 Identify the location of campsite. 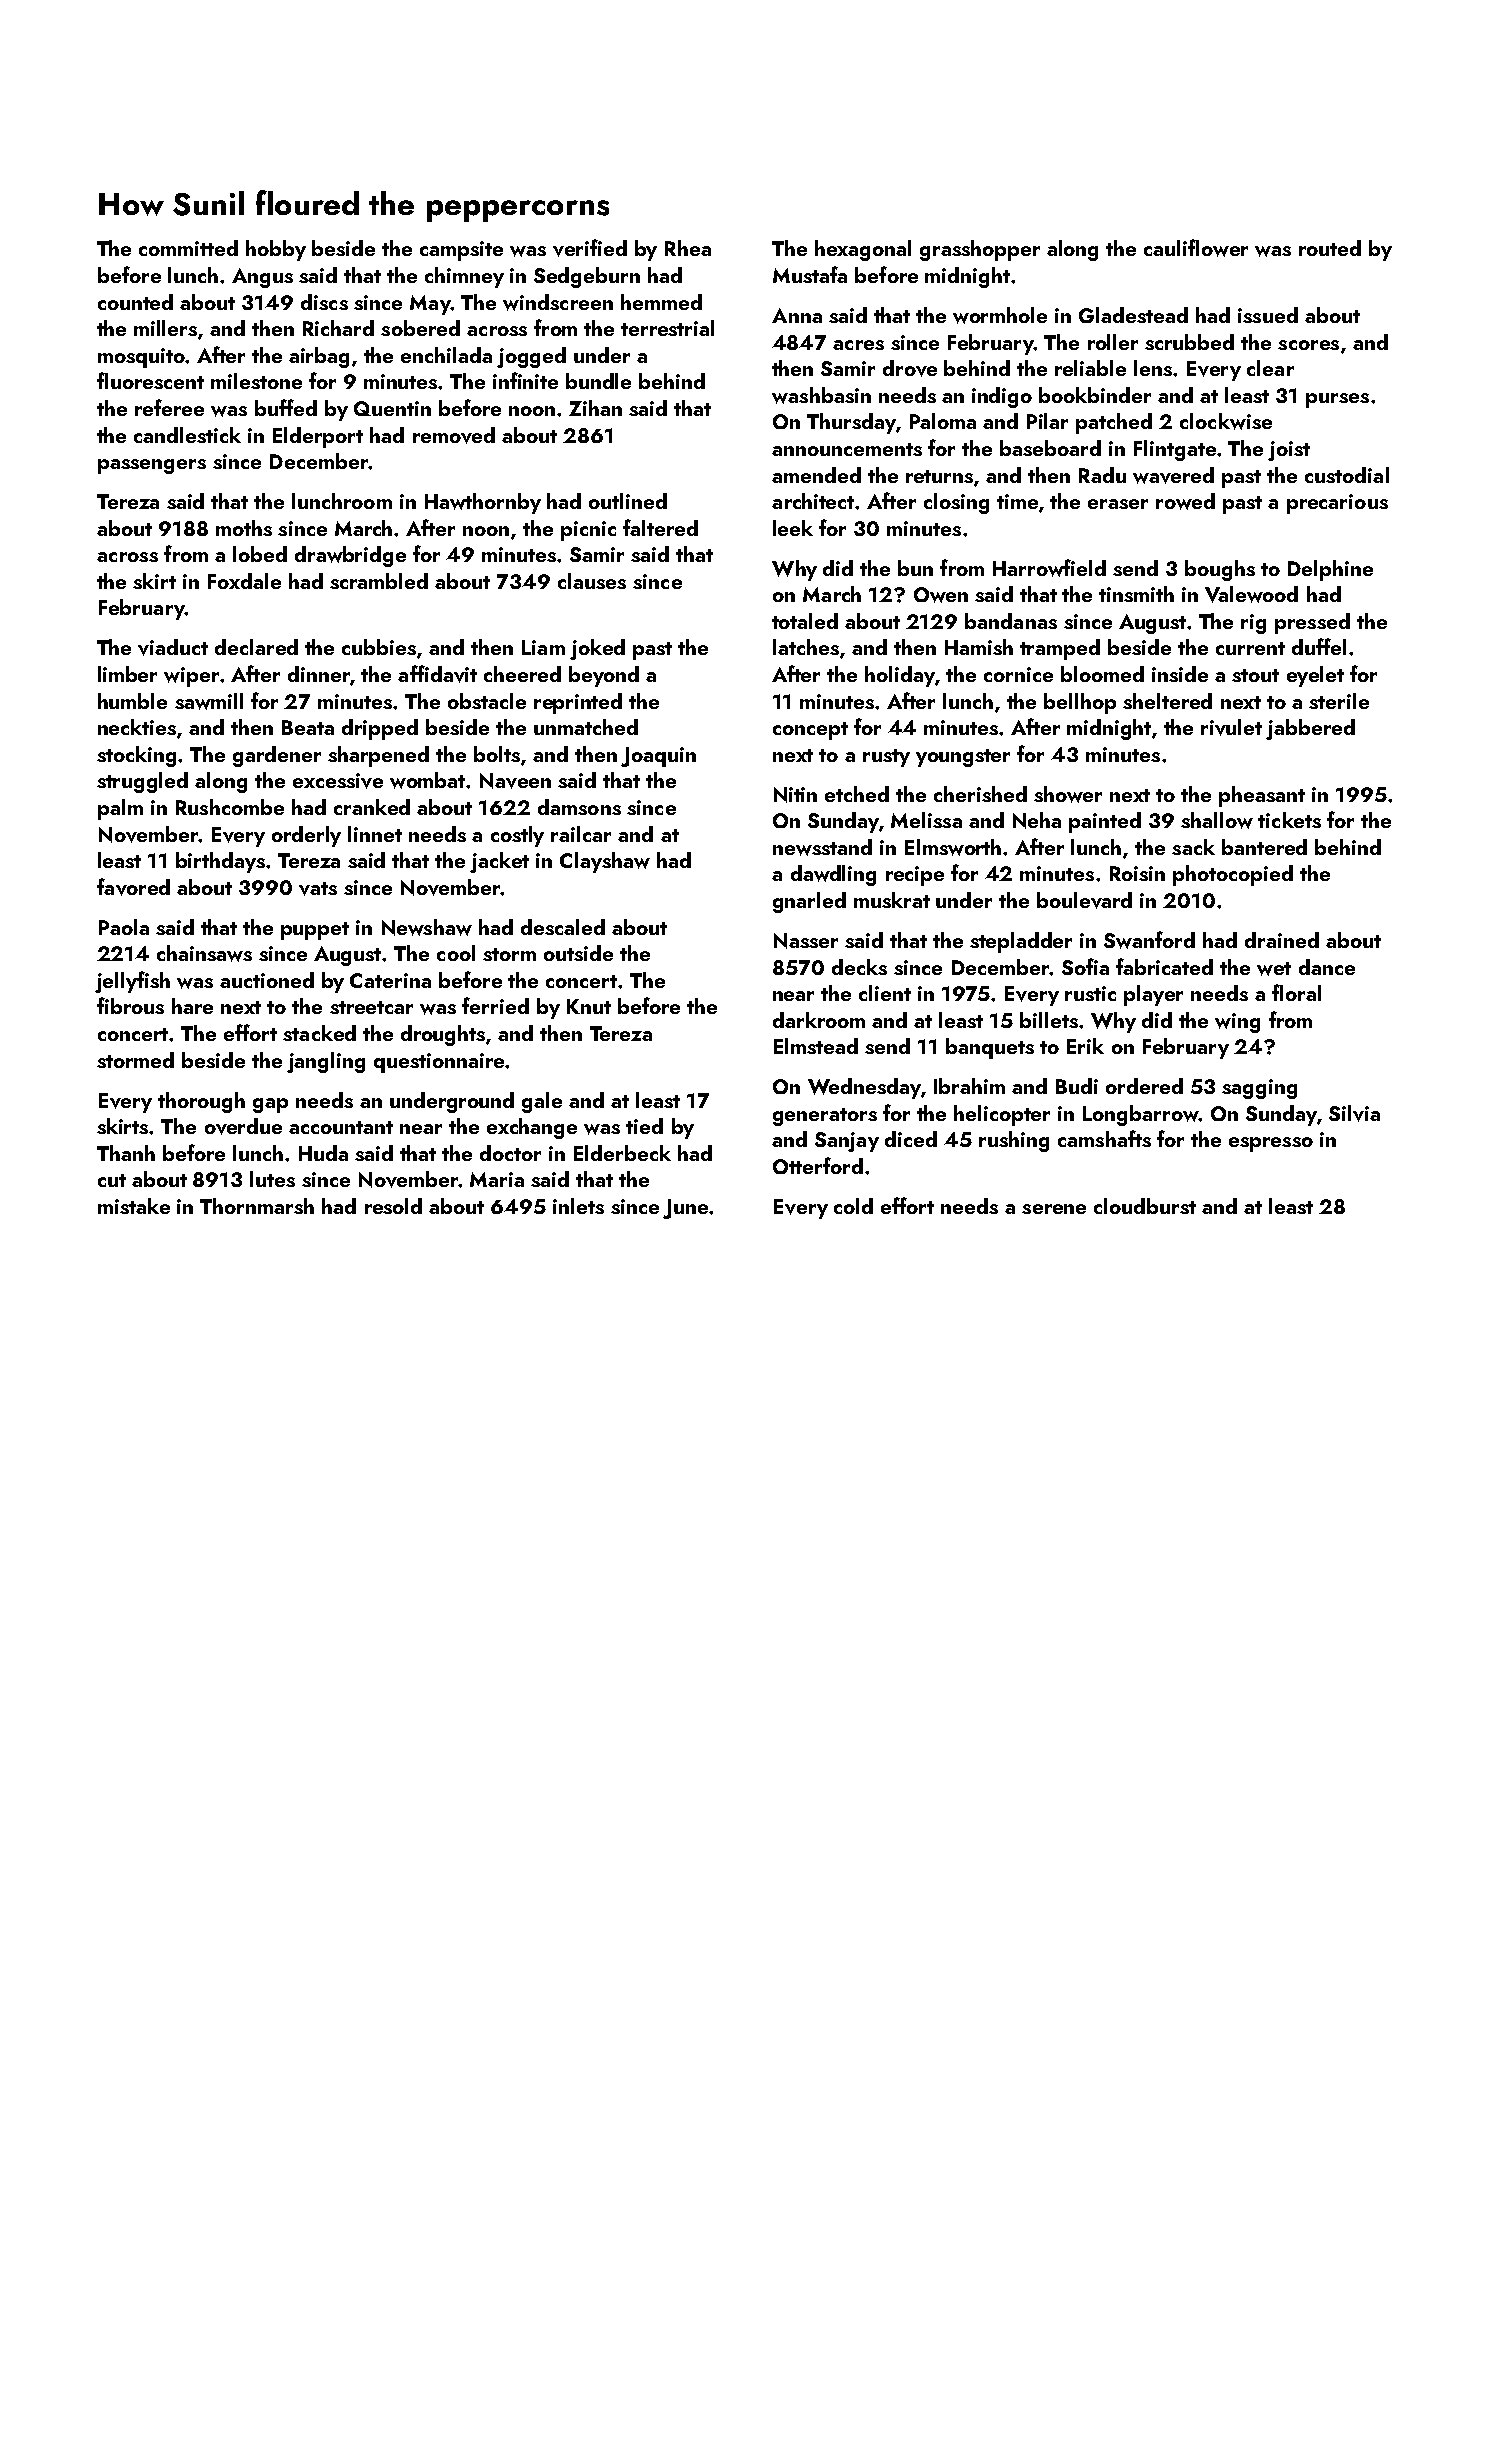
(461, 251).
